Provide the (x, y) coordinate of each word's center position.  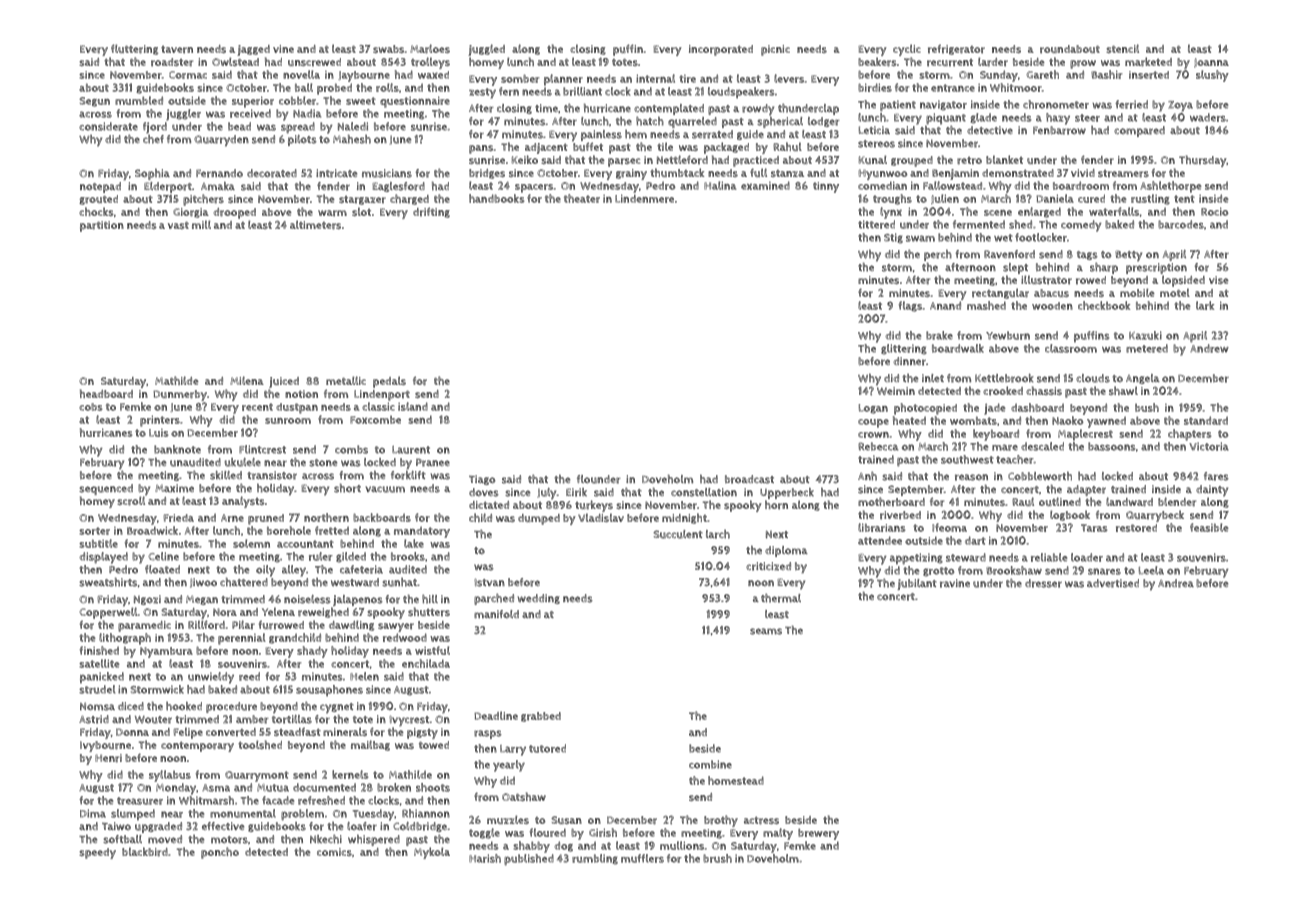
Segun (94, 102)
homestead (736, 780)
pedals (389, 382)
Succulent (678, 534)
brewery (818, 834)
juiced (284, 382)
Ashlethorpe (1171, 187)
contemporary (197, 746)
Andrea (1176, 583)
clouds (1093, 378)
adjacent (546, 148)
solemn (251, 543)
